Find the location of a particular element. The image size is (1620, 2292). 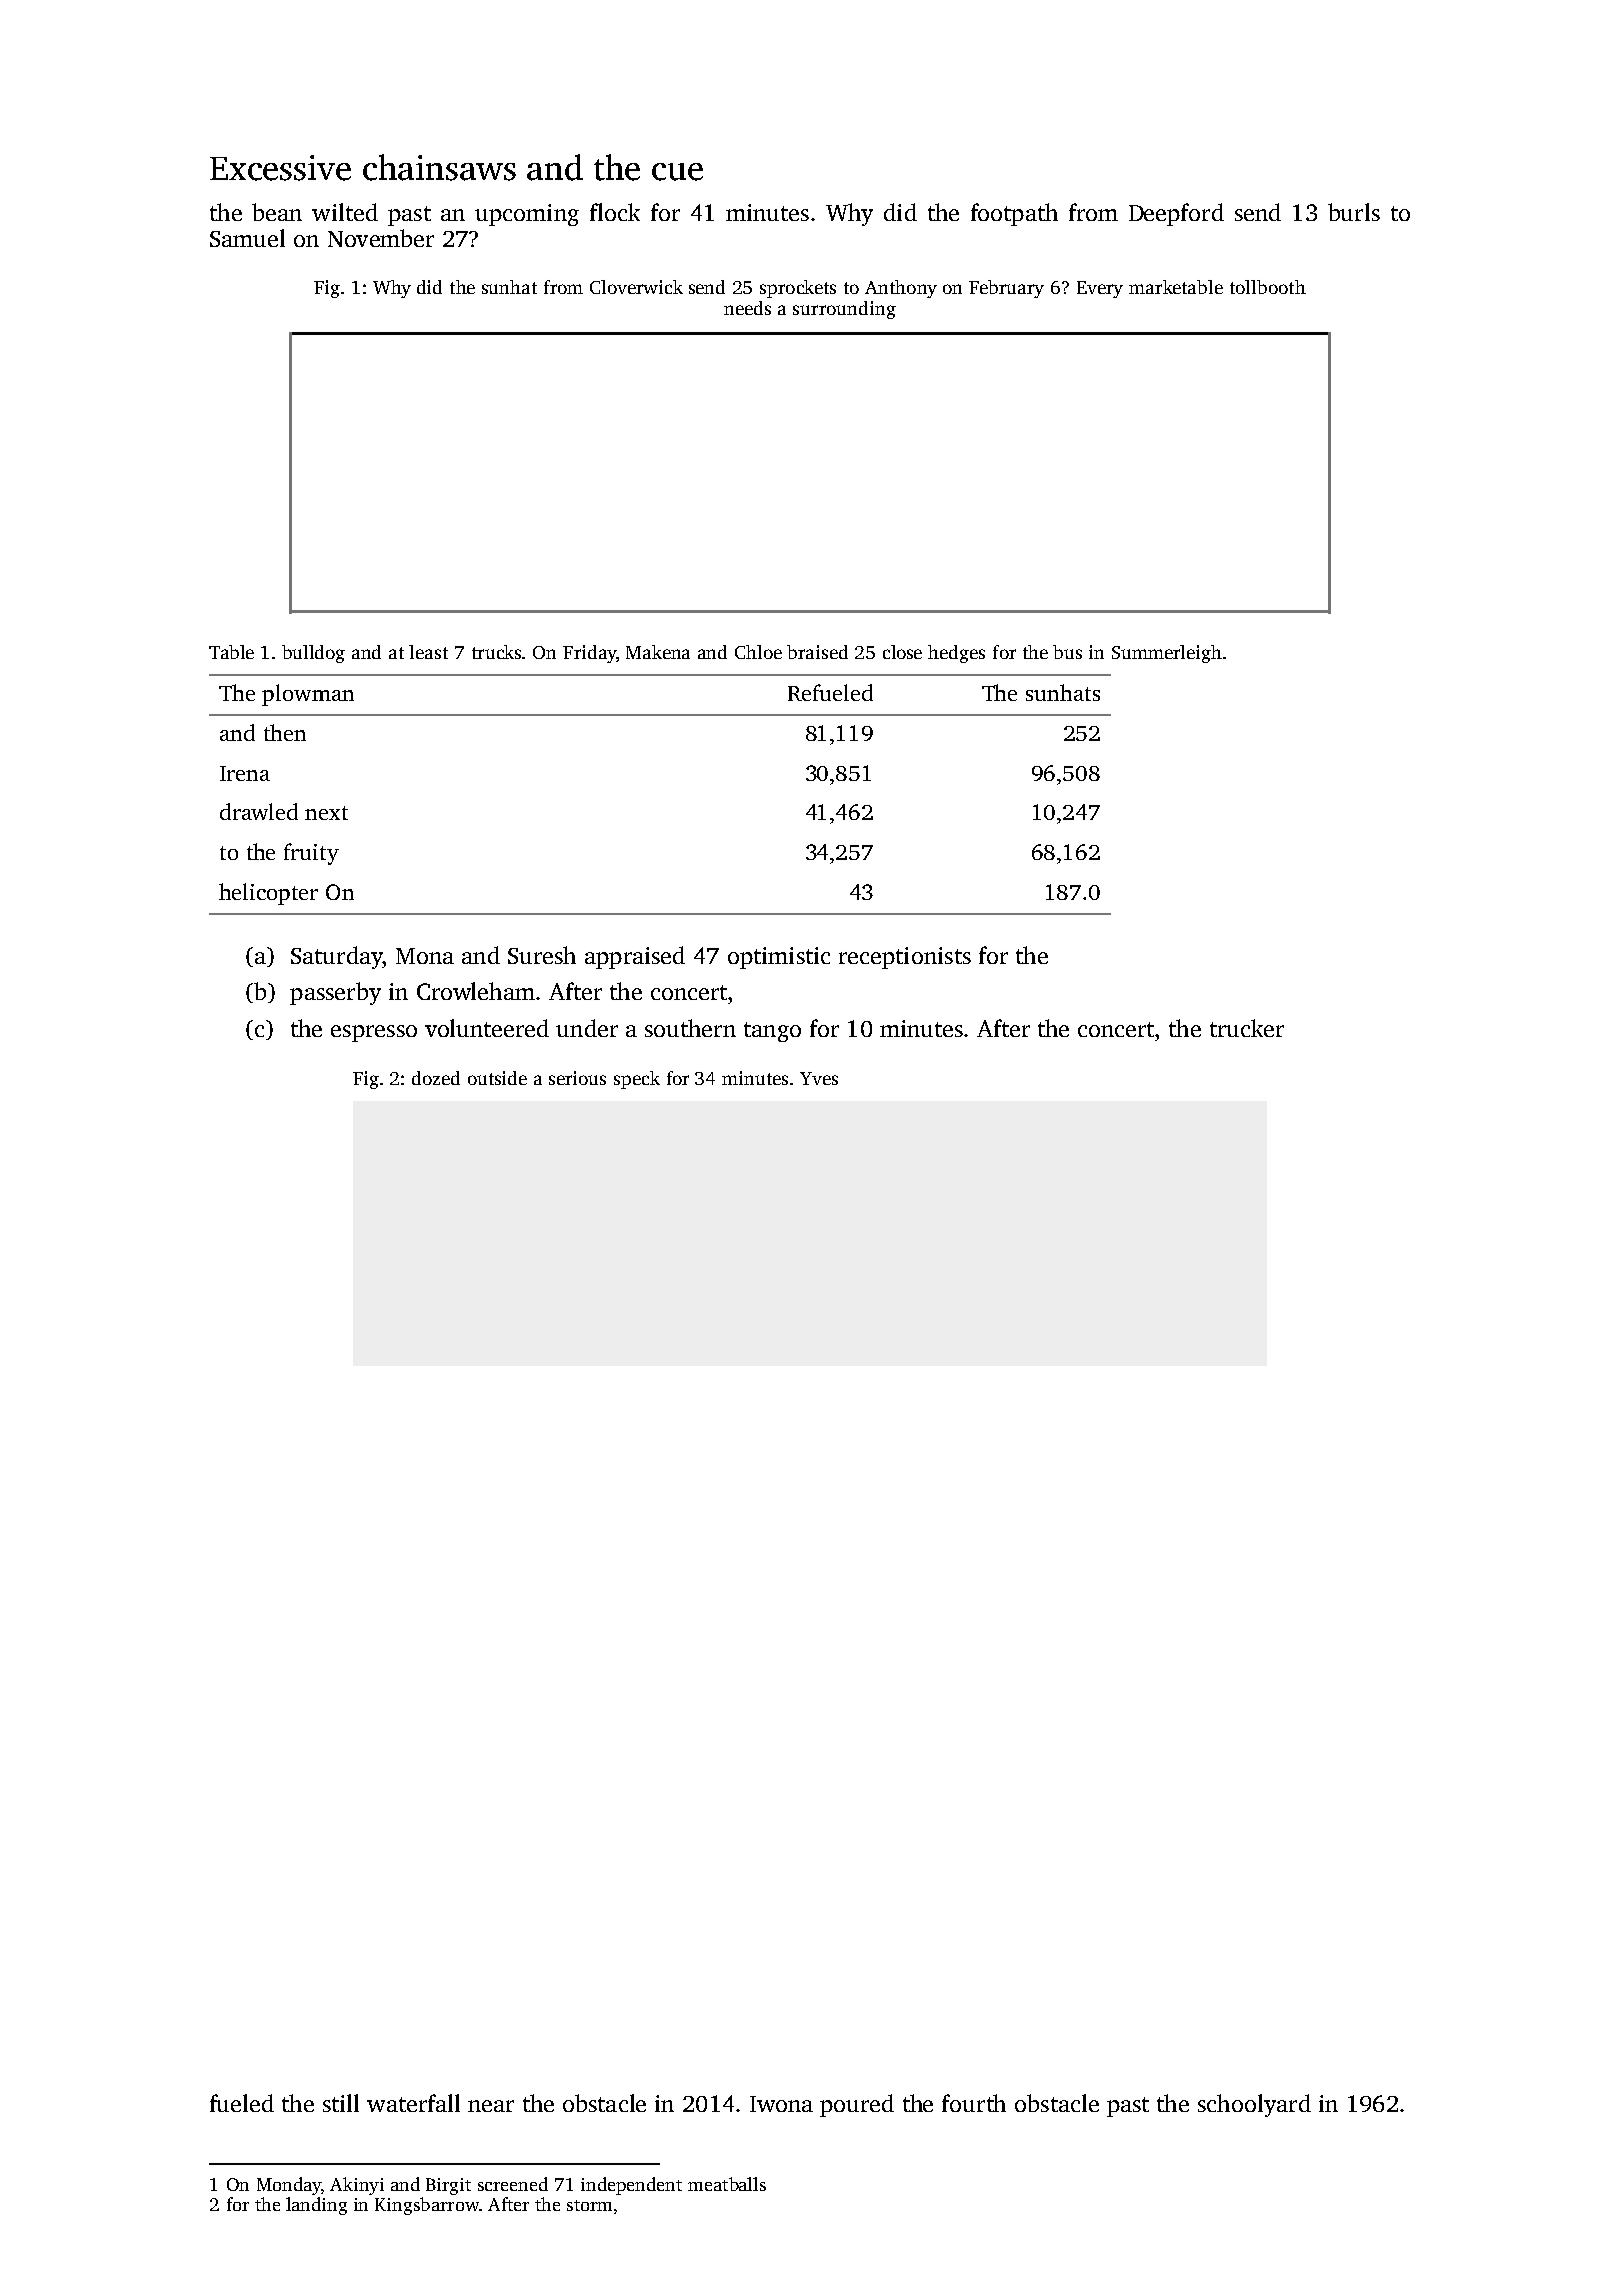

burls is located at coordinates (1354, 212).
